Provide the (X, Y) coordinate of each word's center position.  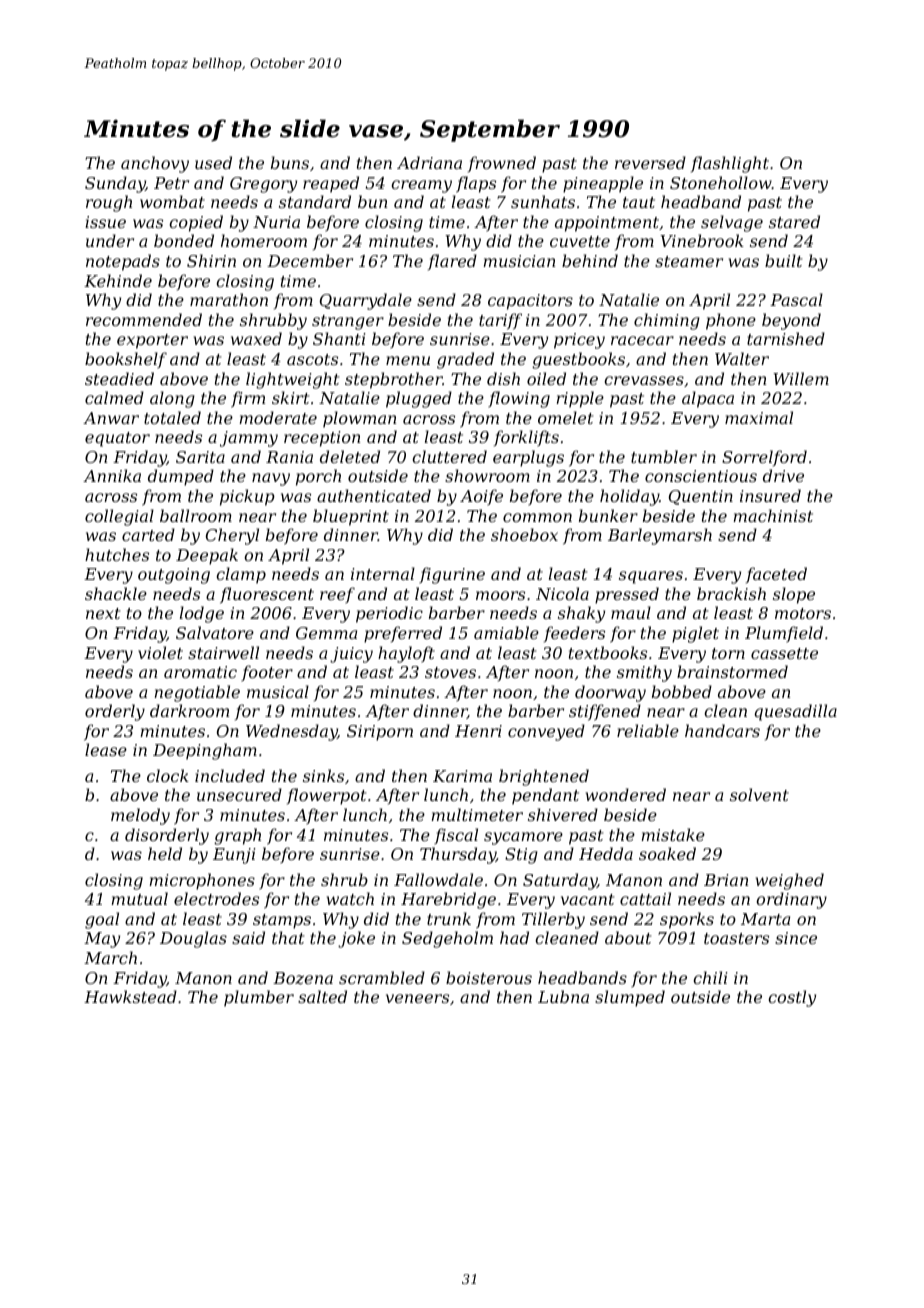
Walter (742, 358)
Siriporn (380, 733)
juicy (351, 655)
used (213, 162)
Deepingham (205, 751)
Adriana (429, 162)
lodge (202, 614)
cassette (784, 653)
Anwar (111, 418)
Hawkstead (130, 996)
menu (408, 360)
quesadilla (795, 712)
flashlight (730, 164)
